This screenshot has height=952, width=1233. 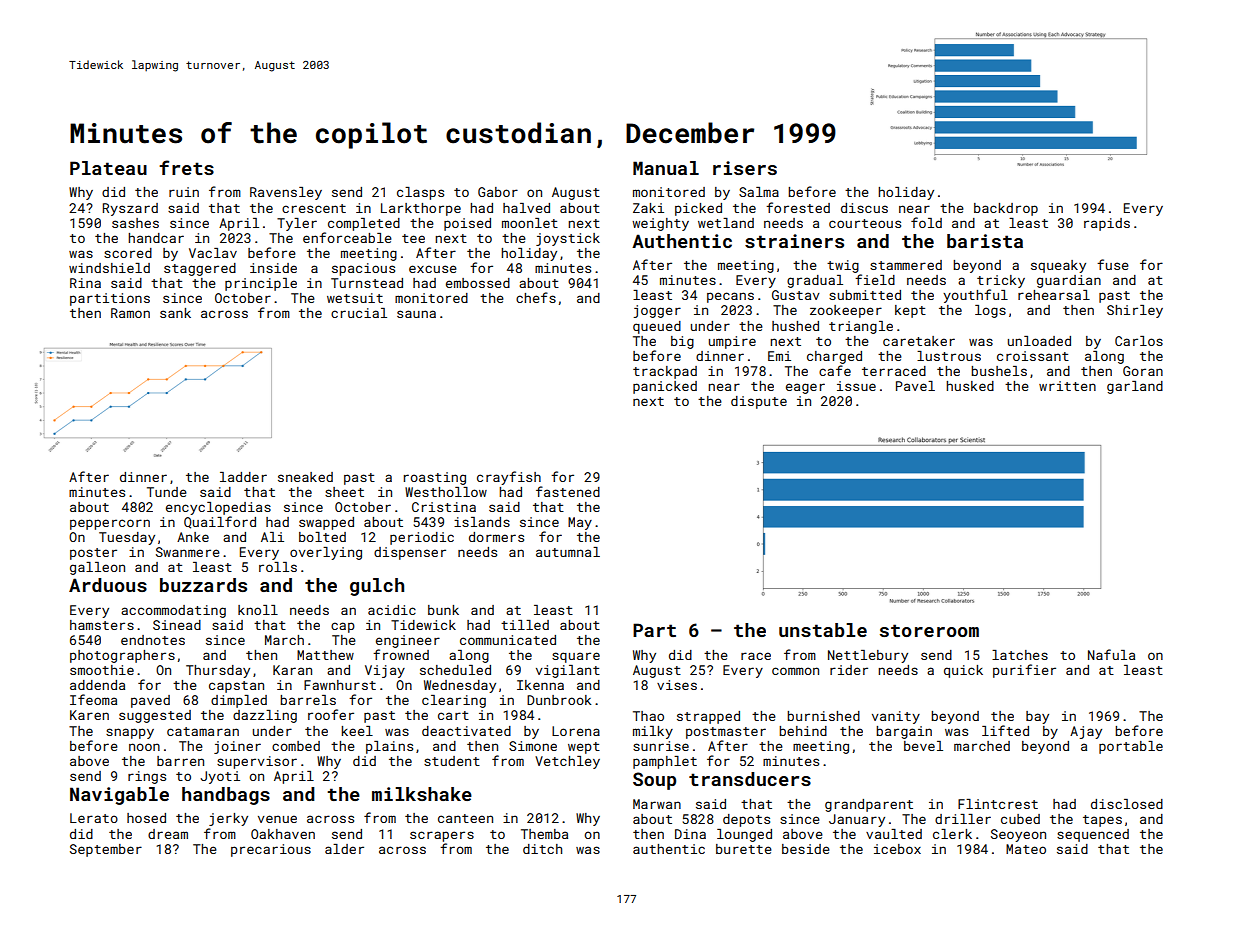 What do you see at coordinates (122, 656) in the screenshot?
I see `photographers` at bounding box center [122, 656].
